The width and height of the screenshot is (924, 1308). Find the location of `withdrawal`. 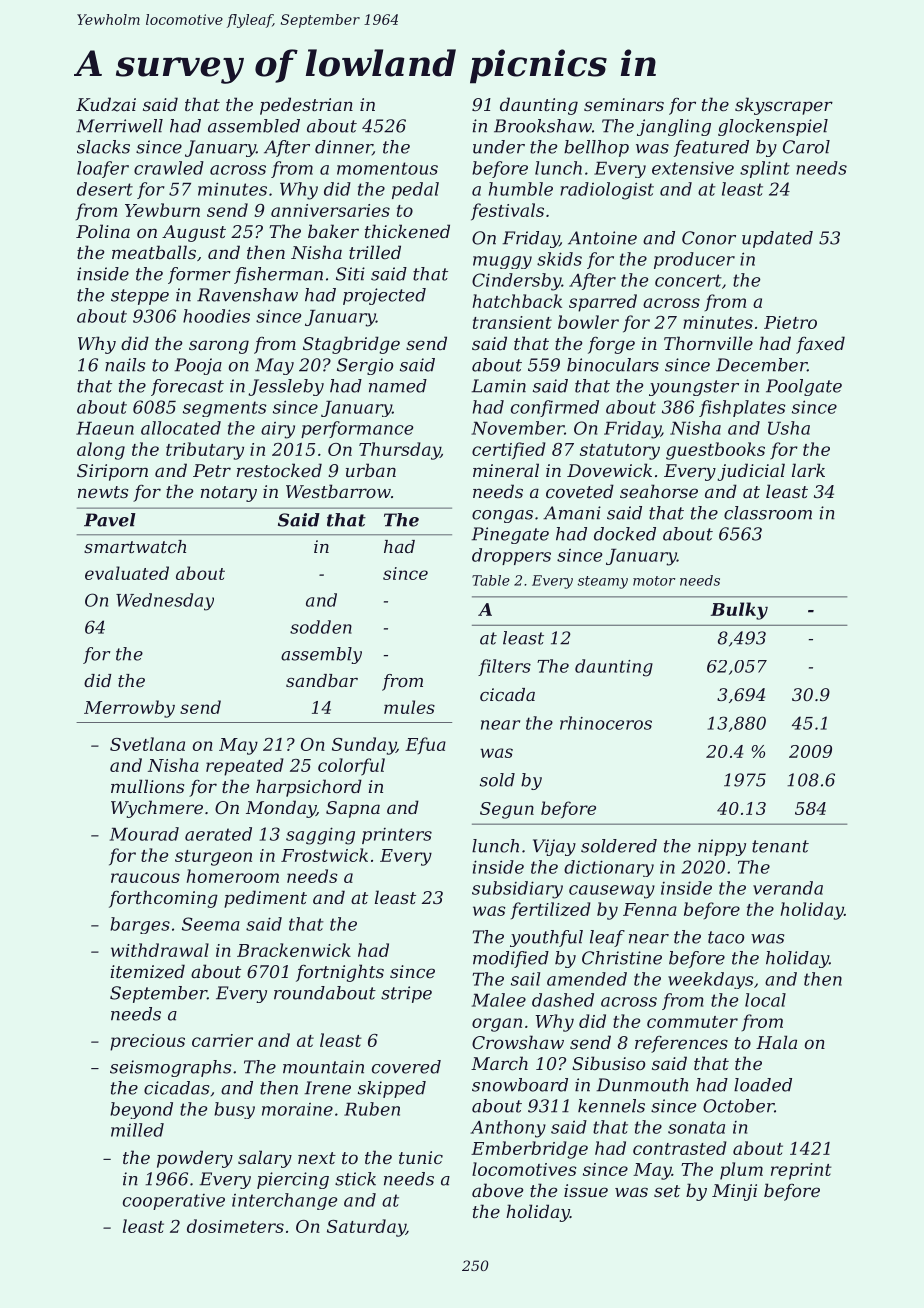

withdrawal is located at coordinates (160, 950).
